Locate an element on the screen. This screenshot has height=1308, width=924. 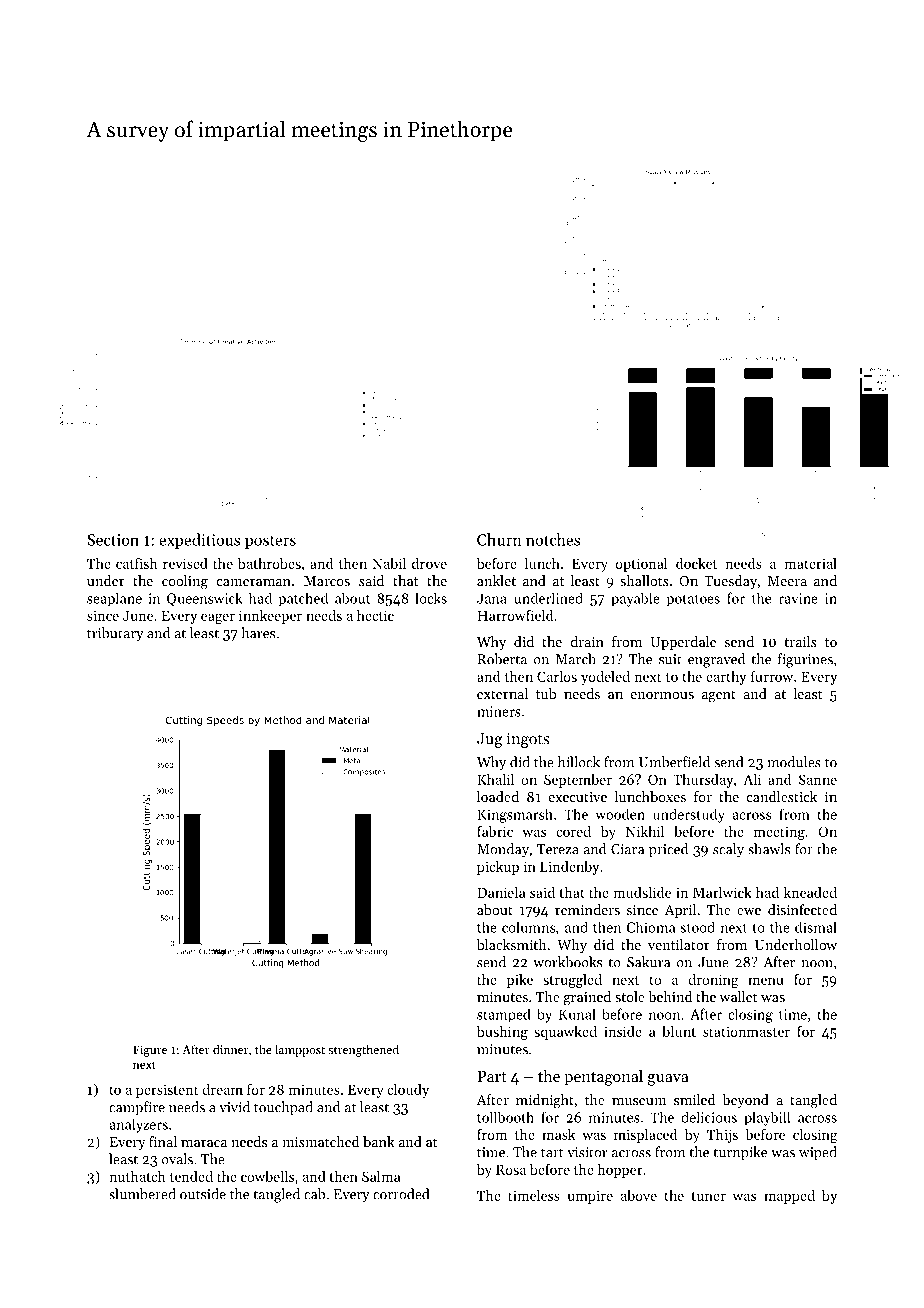
drain is located at coordinates (587, 641).
